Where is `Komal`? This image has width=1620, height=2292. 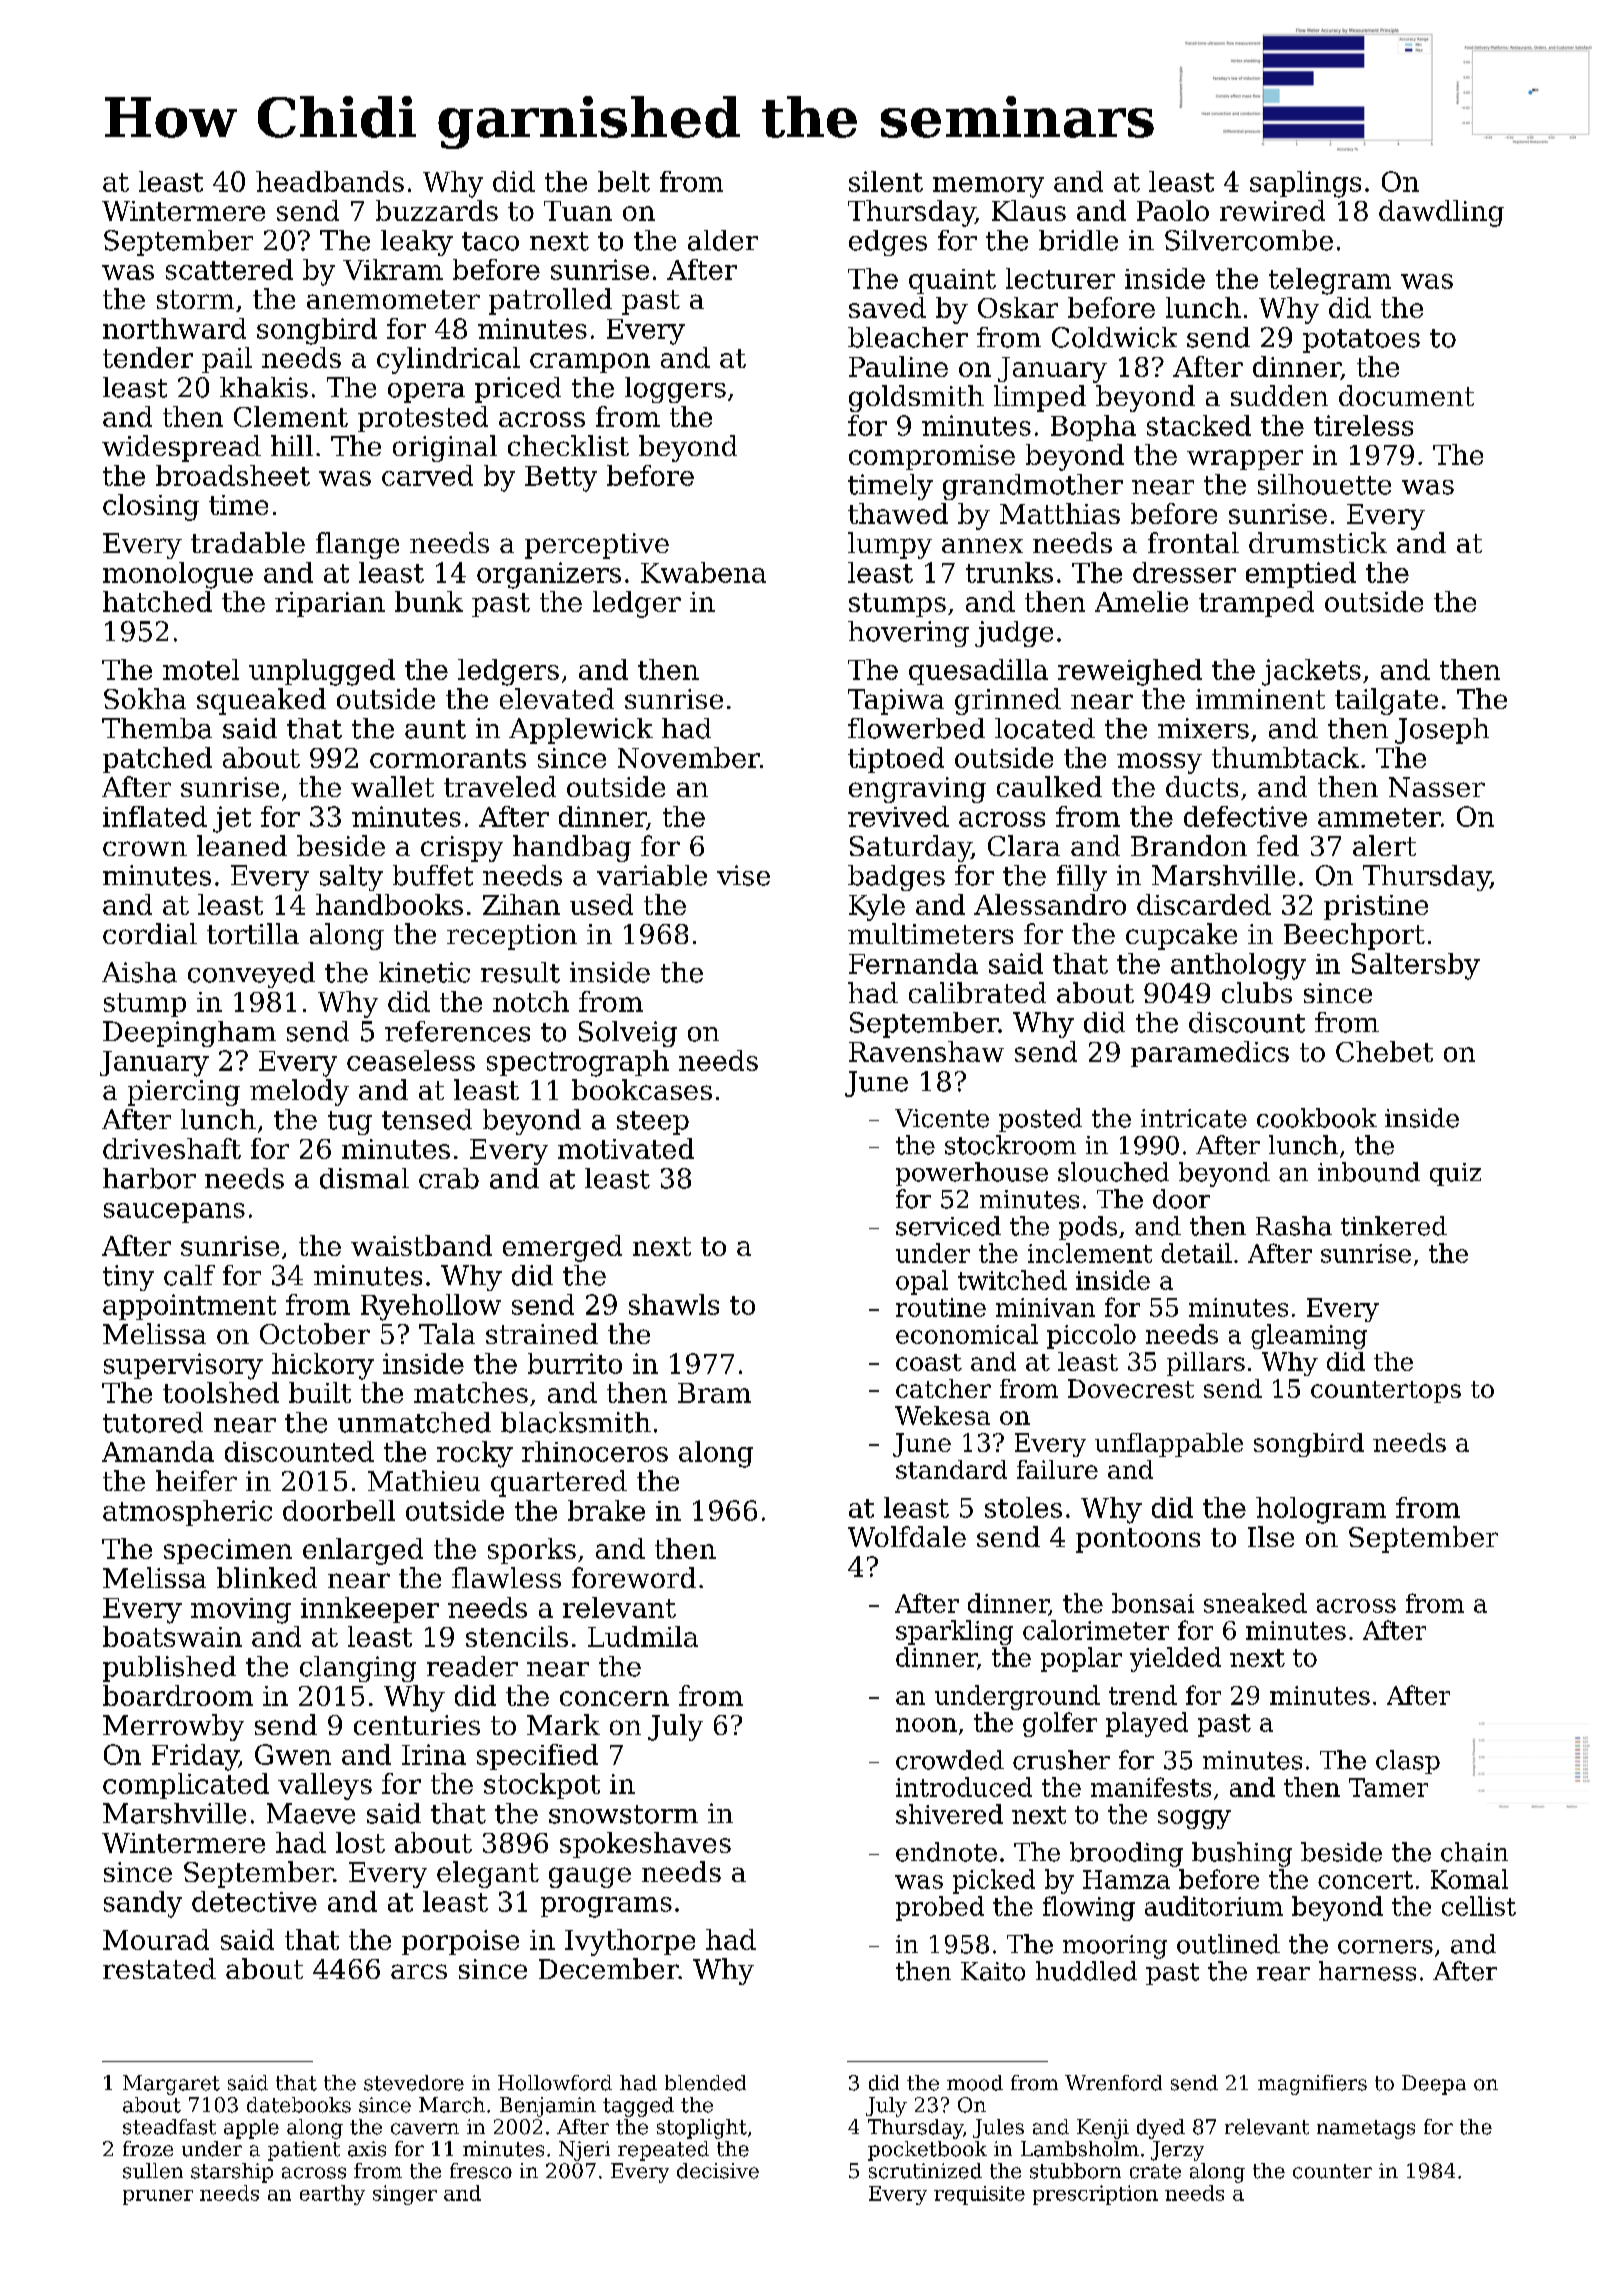
Komal is located at coordinates (1469, 1879).
